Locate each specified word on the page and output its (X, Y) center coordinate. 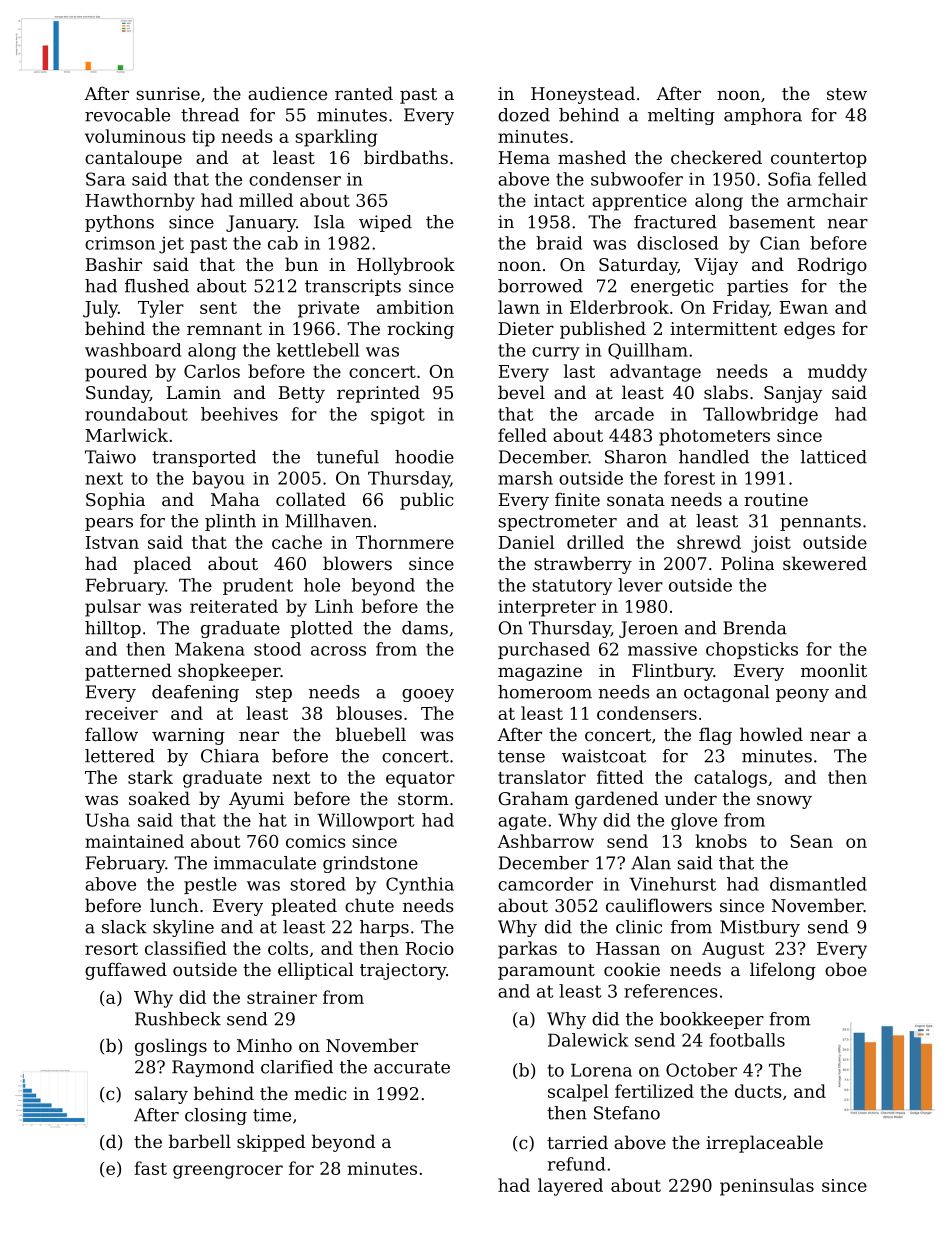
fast (150, 1168)
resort (111, 949)
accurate (412, 1067)
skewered (825, 563)
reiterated (234, 606)
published (603, 330)
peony (802, 695)
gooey (428, 695)
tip (203, 138)
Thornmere (405, 542)
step (274, 694)
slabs (726, 392)
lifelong (783, 971)
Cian (780, 243)
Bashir (113, 264)
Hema (524, 157)
